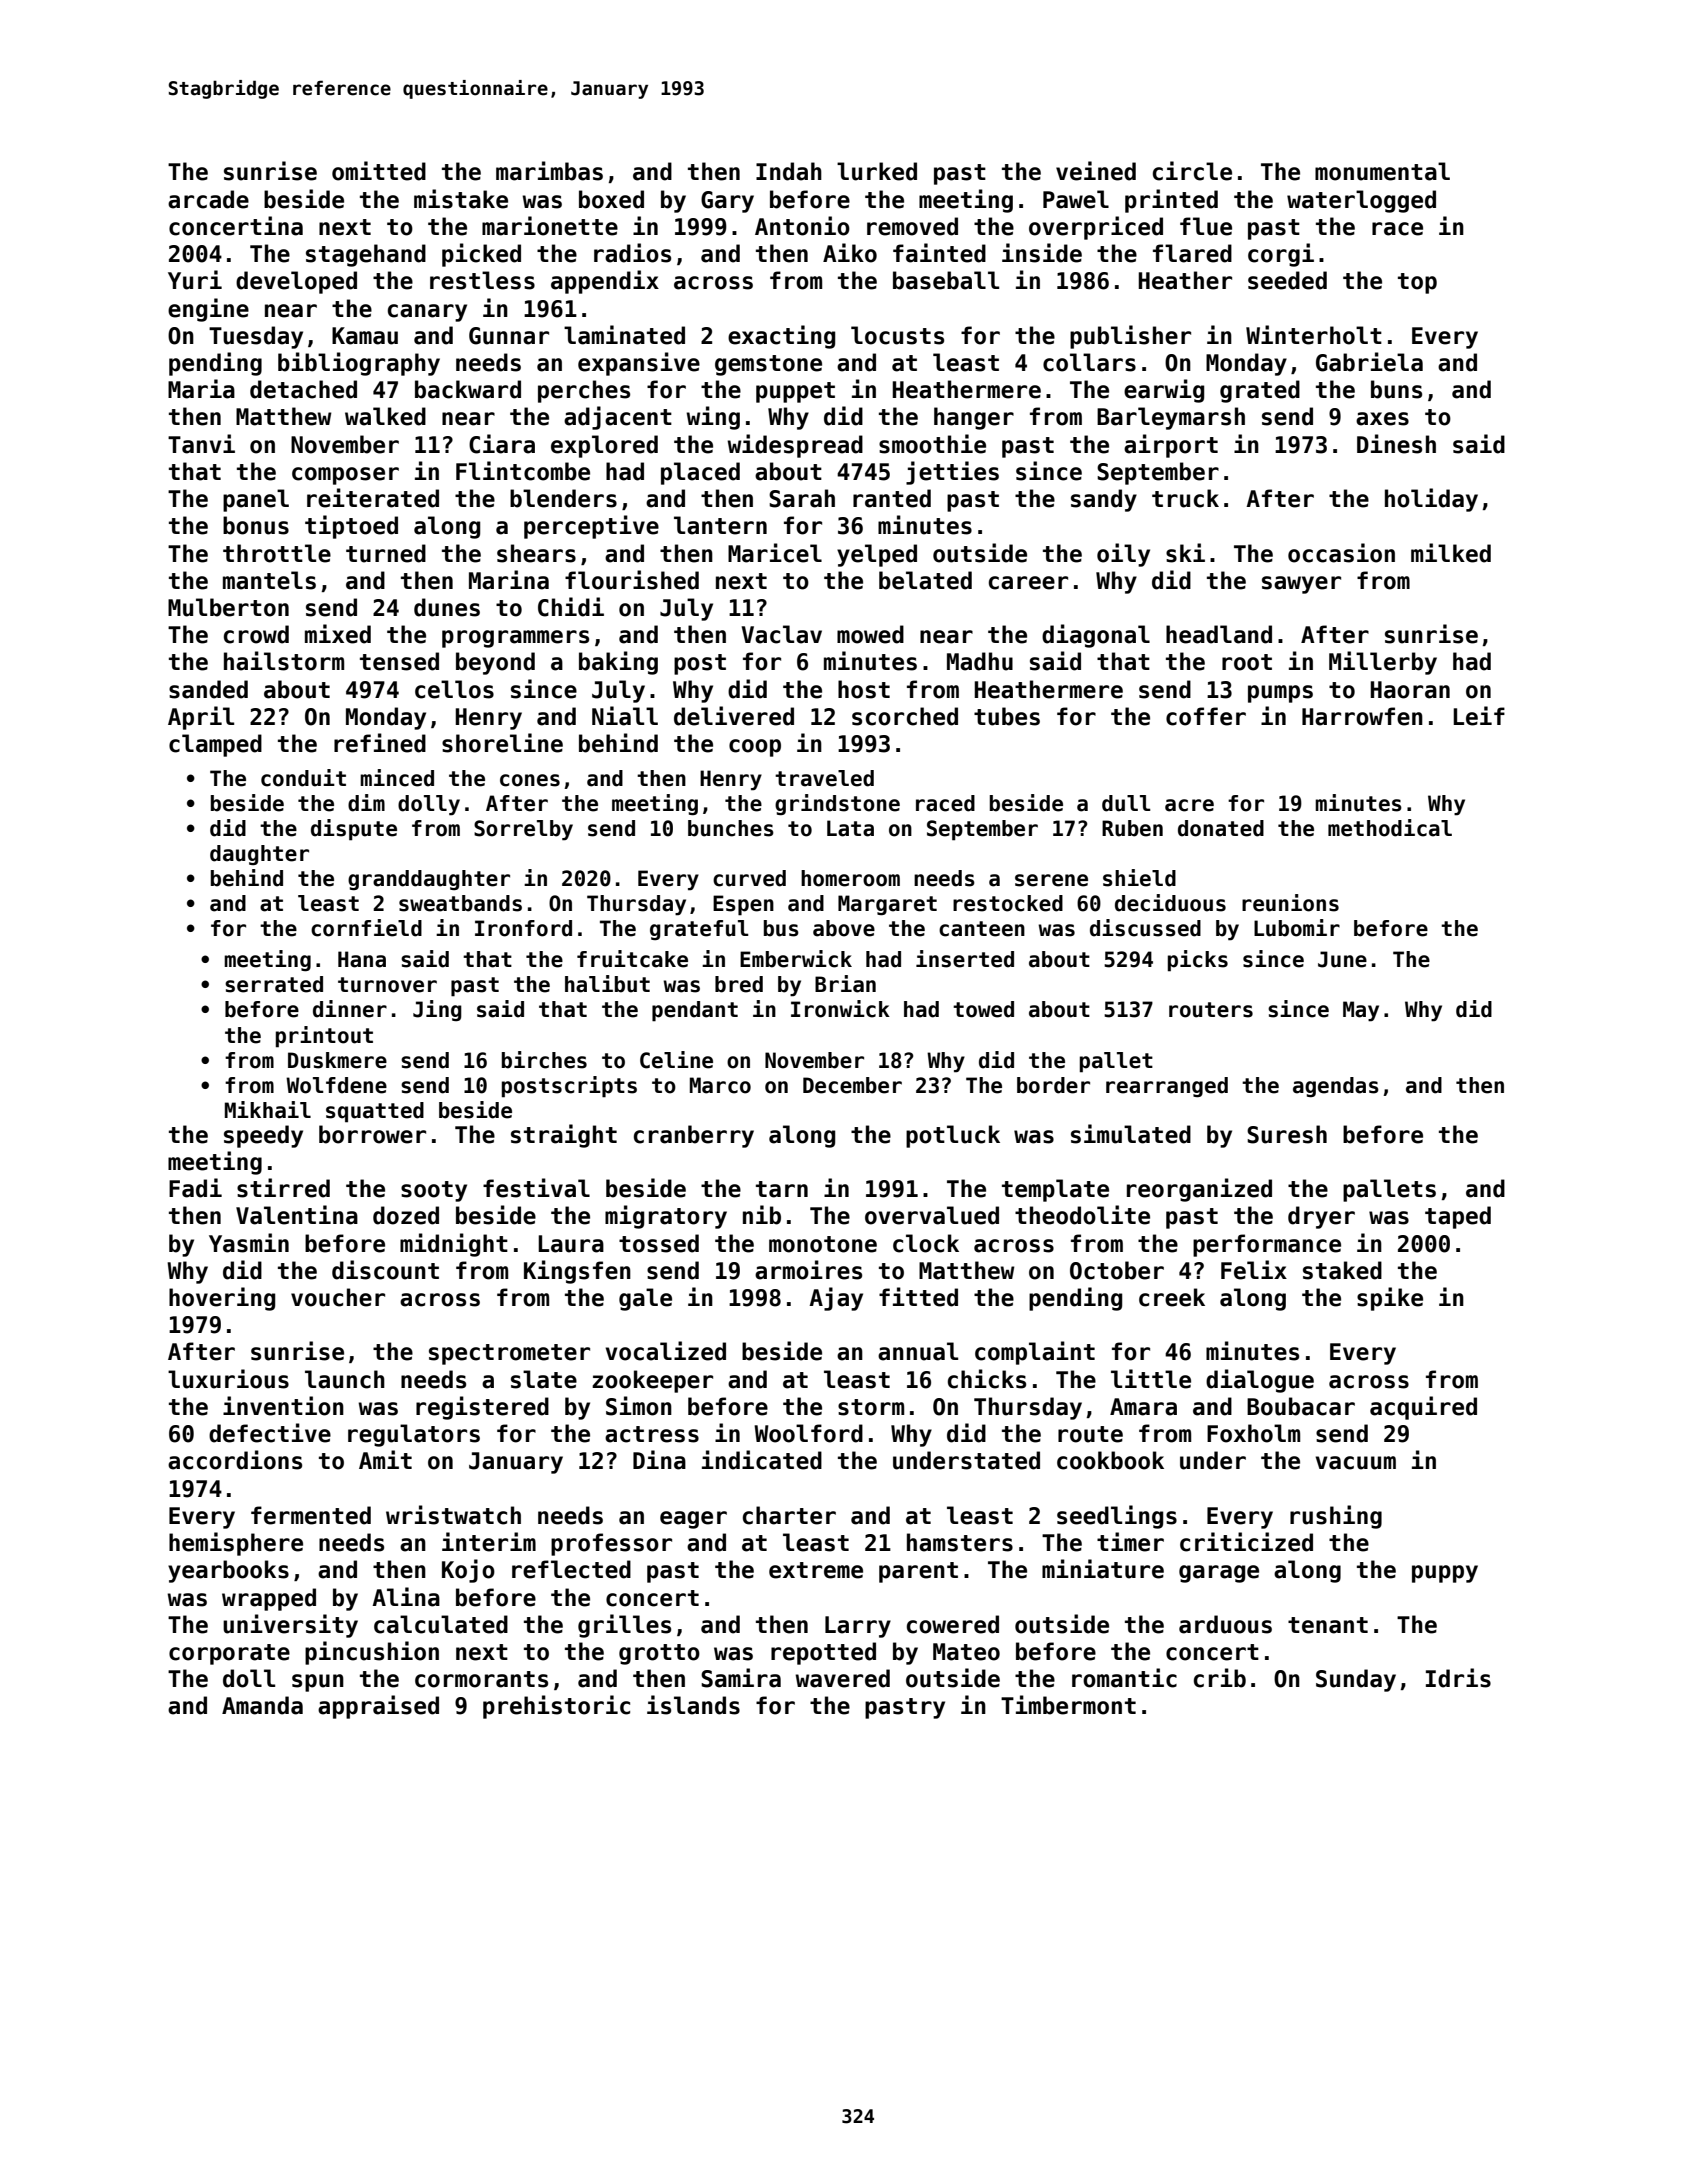 The height and width of the screenshot is (2178, 1683). I want to click on wavered, so click(842, 1678).
